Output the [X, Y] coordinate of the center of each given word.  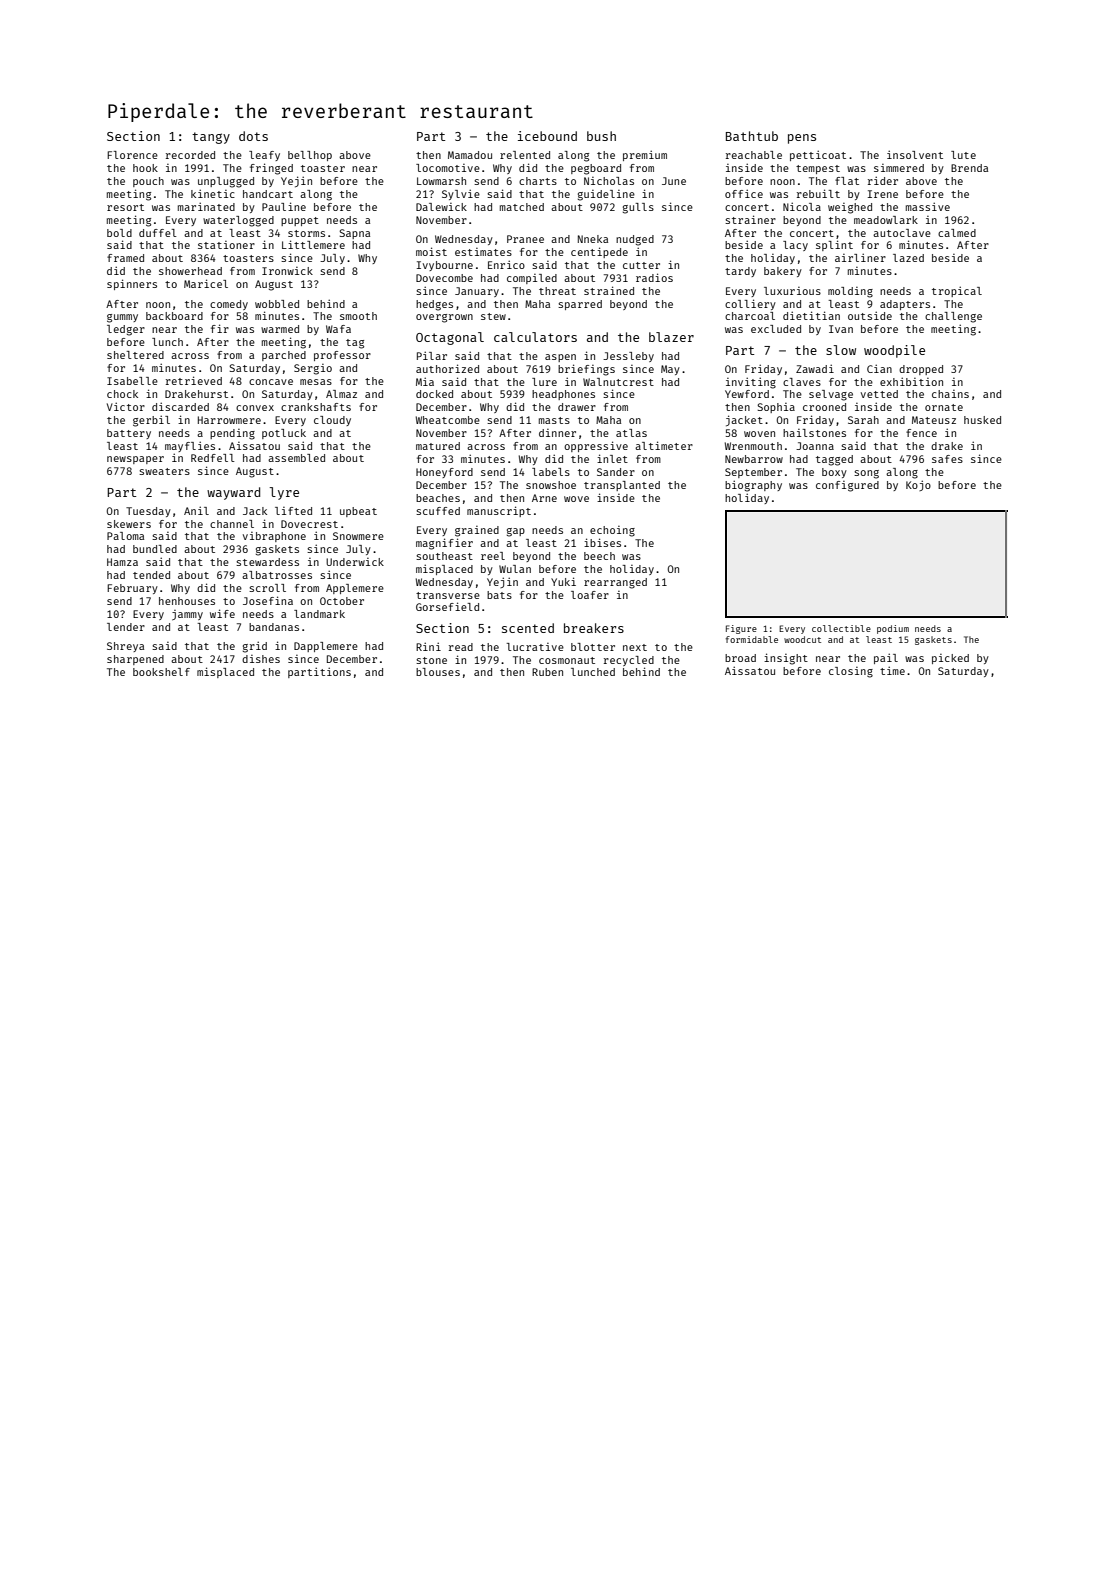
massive [928, 206]
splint [834, 245]
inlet [612, 458]
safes [947, 459]
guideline [606, 195]
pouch [148, 182]
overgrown [444, 318]
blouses [438, 672]
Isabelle [132, 381]
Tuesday [148, 512]
